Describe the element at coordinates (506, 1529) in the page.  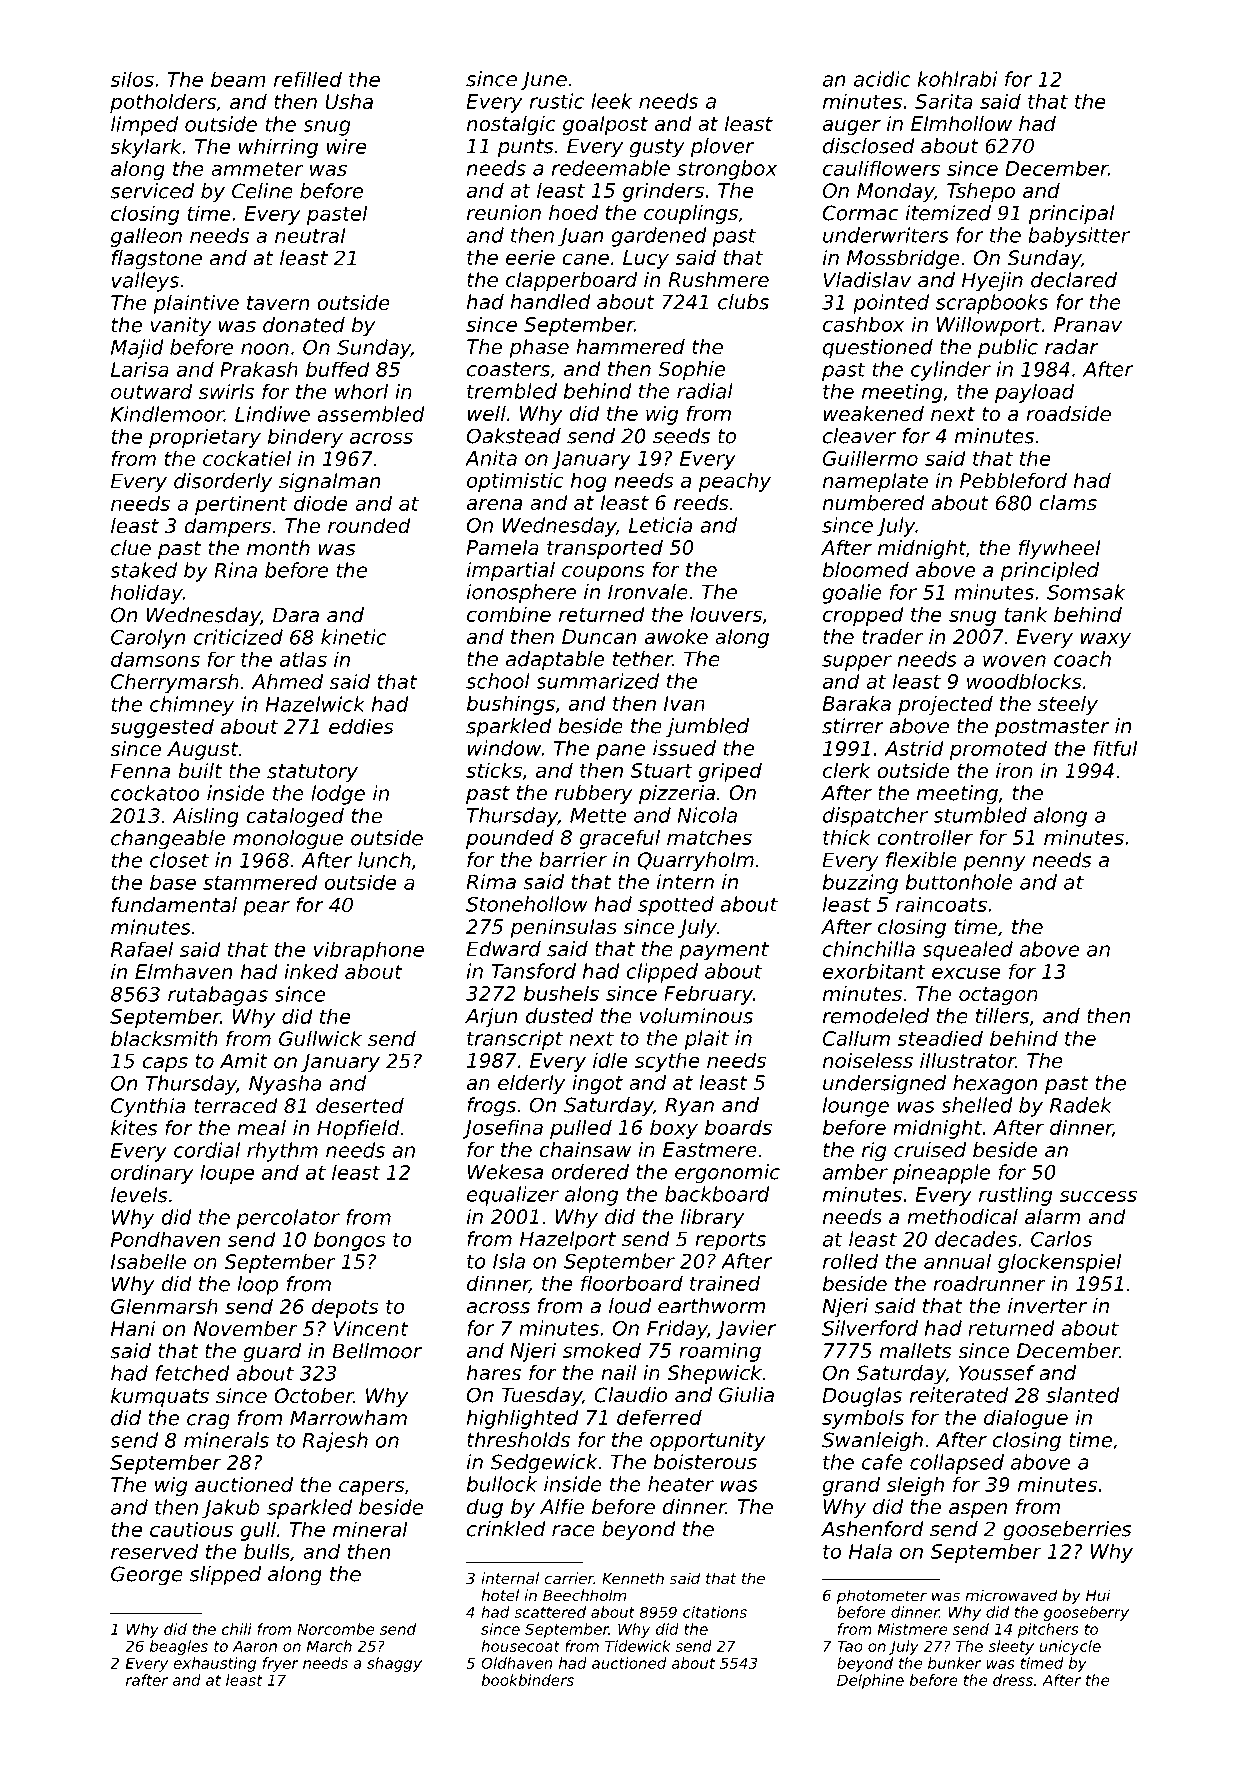
I see `crinkled` at that location.
